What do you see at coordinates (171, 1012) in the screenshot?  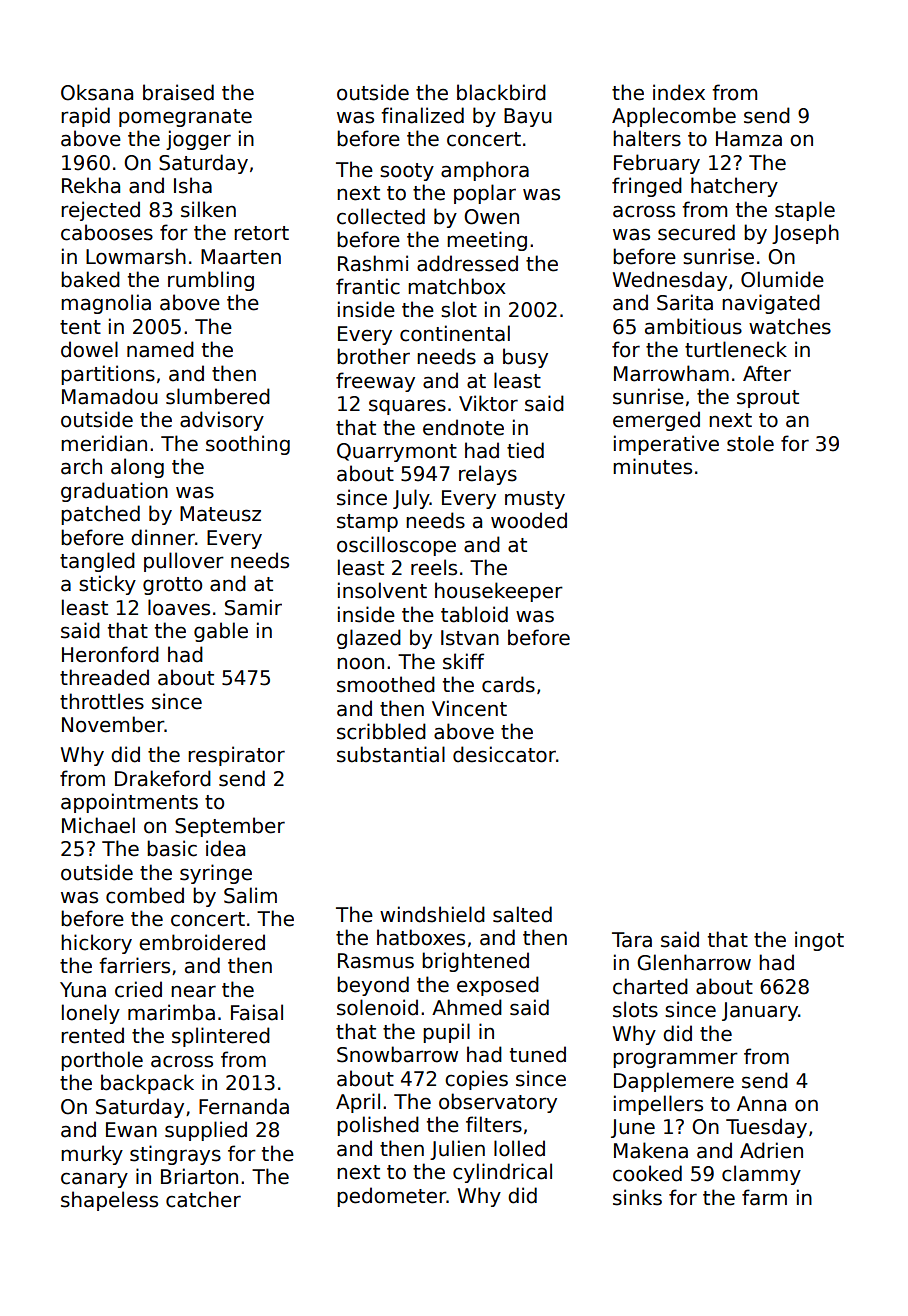 I see `marimba` at bounding box center [171, 1012].
